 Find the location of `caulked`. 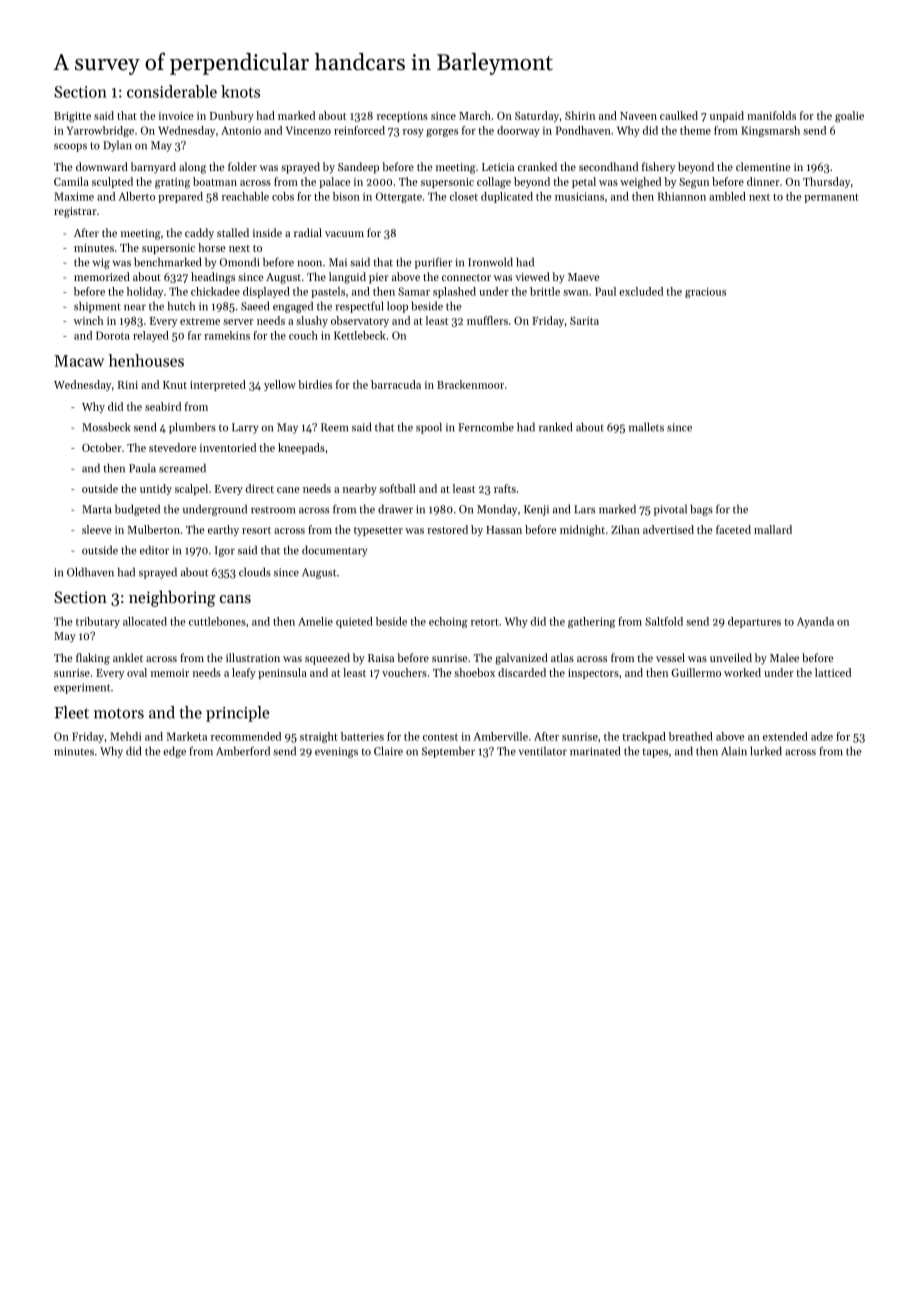

caulked is located at coordinates (679, 115).
